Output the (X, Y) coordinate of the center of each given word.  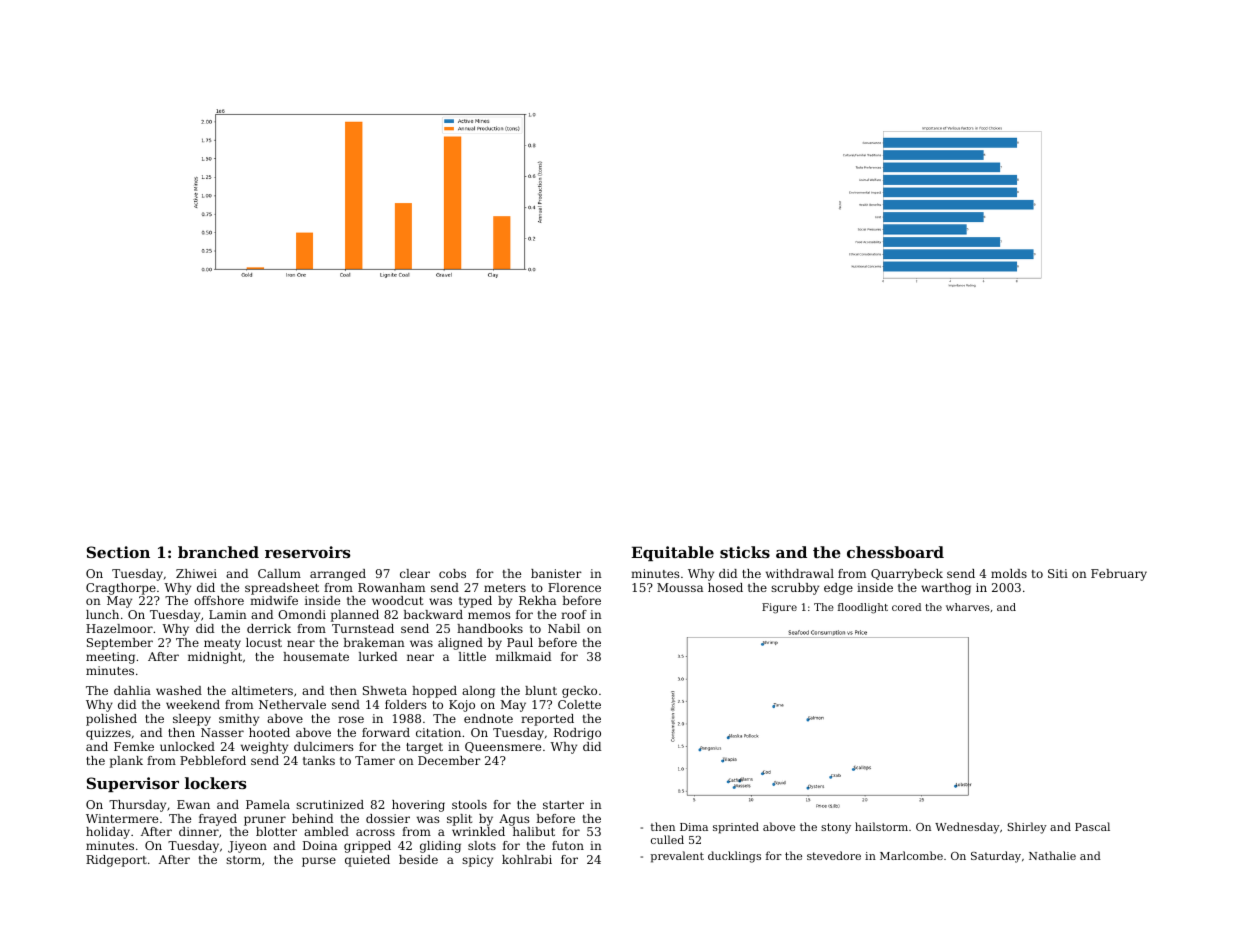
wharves (968, 607)
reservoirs (308, 552)
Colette (579, 704)
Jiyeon (247, 847)
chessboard (895, 552)
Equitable (672, 553)
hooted (269, 732)
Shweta (385, 690)
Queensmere (503, 747)
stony (836, 828)
